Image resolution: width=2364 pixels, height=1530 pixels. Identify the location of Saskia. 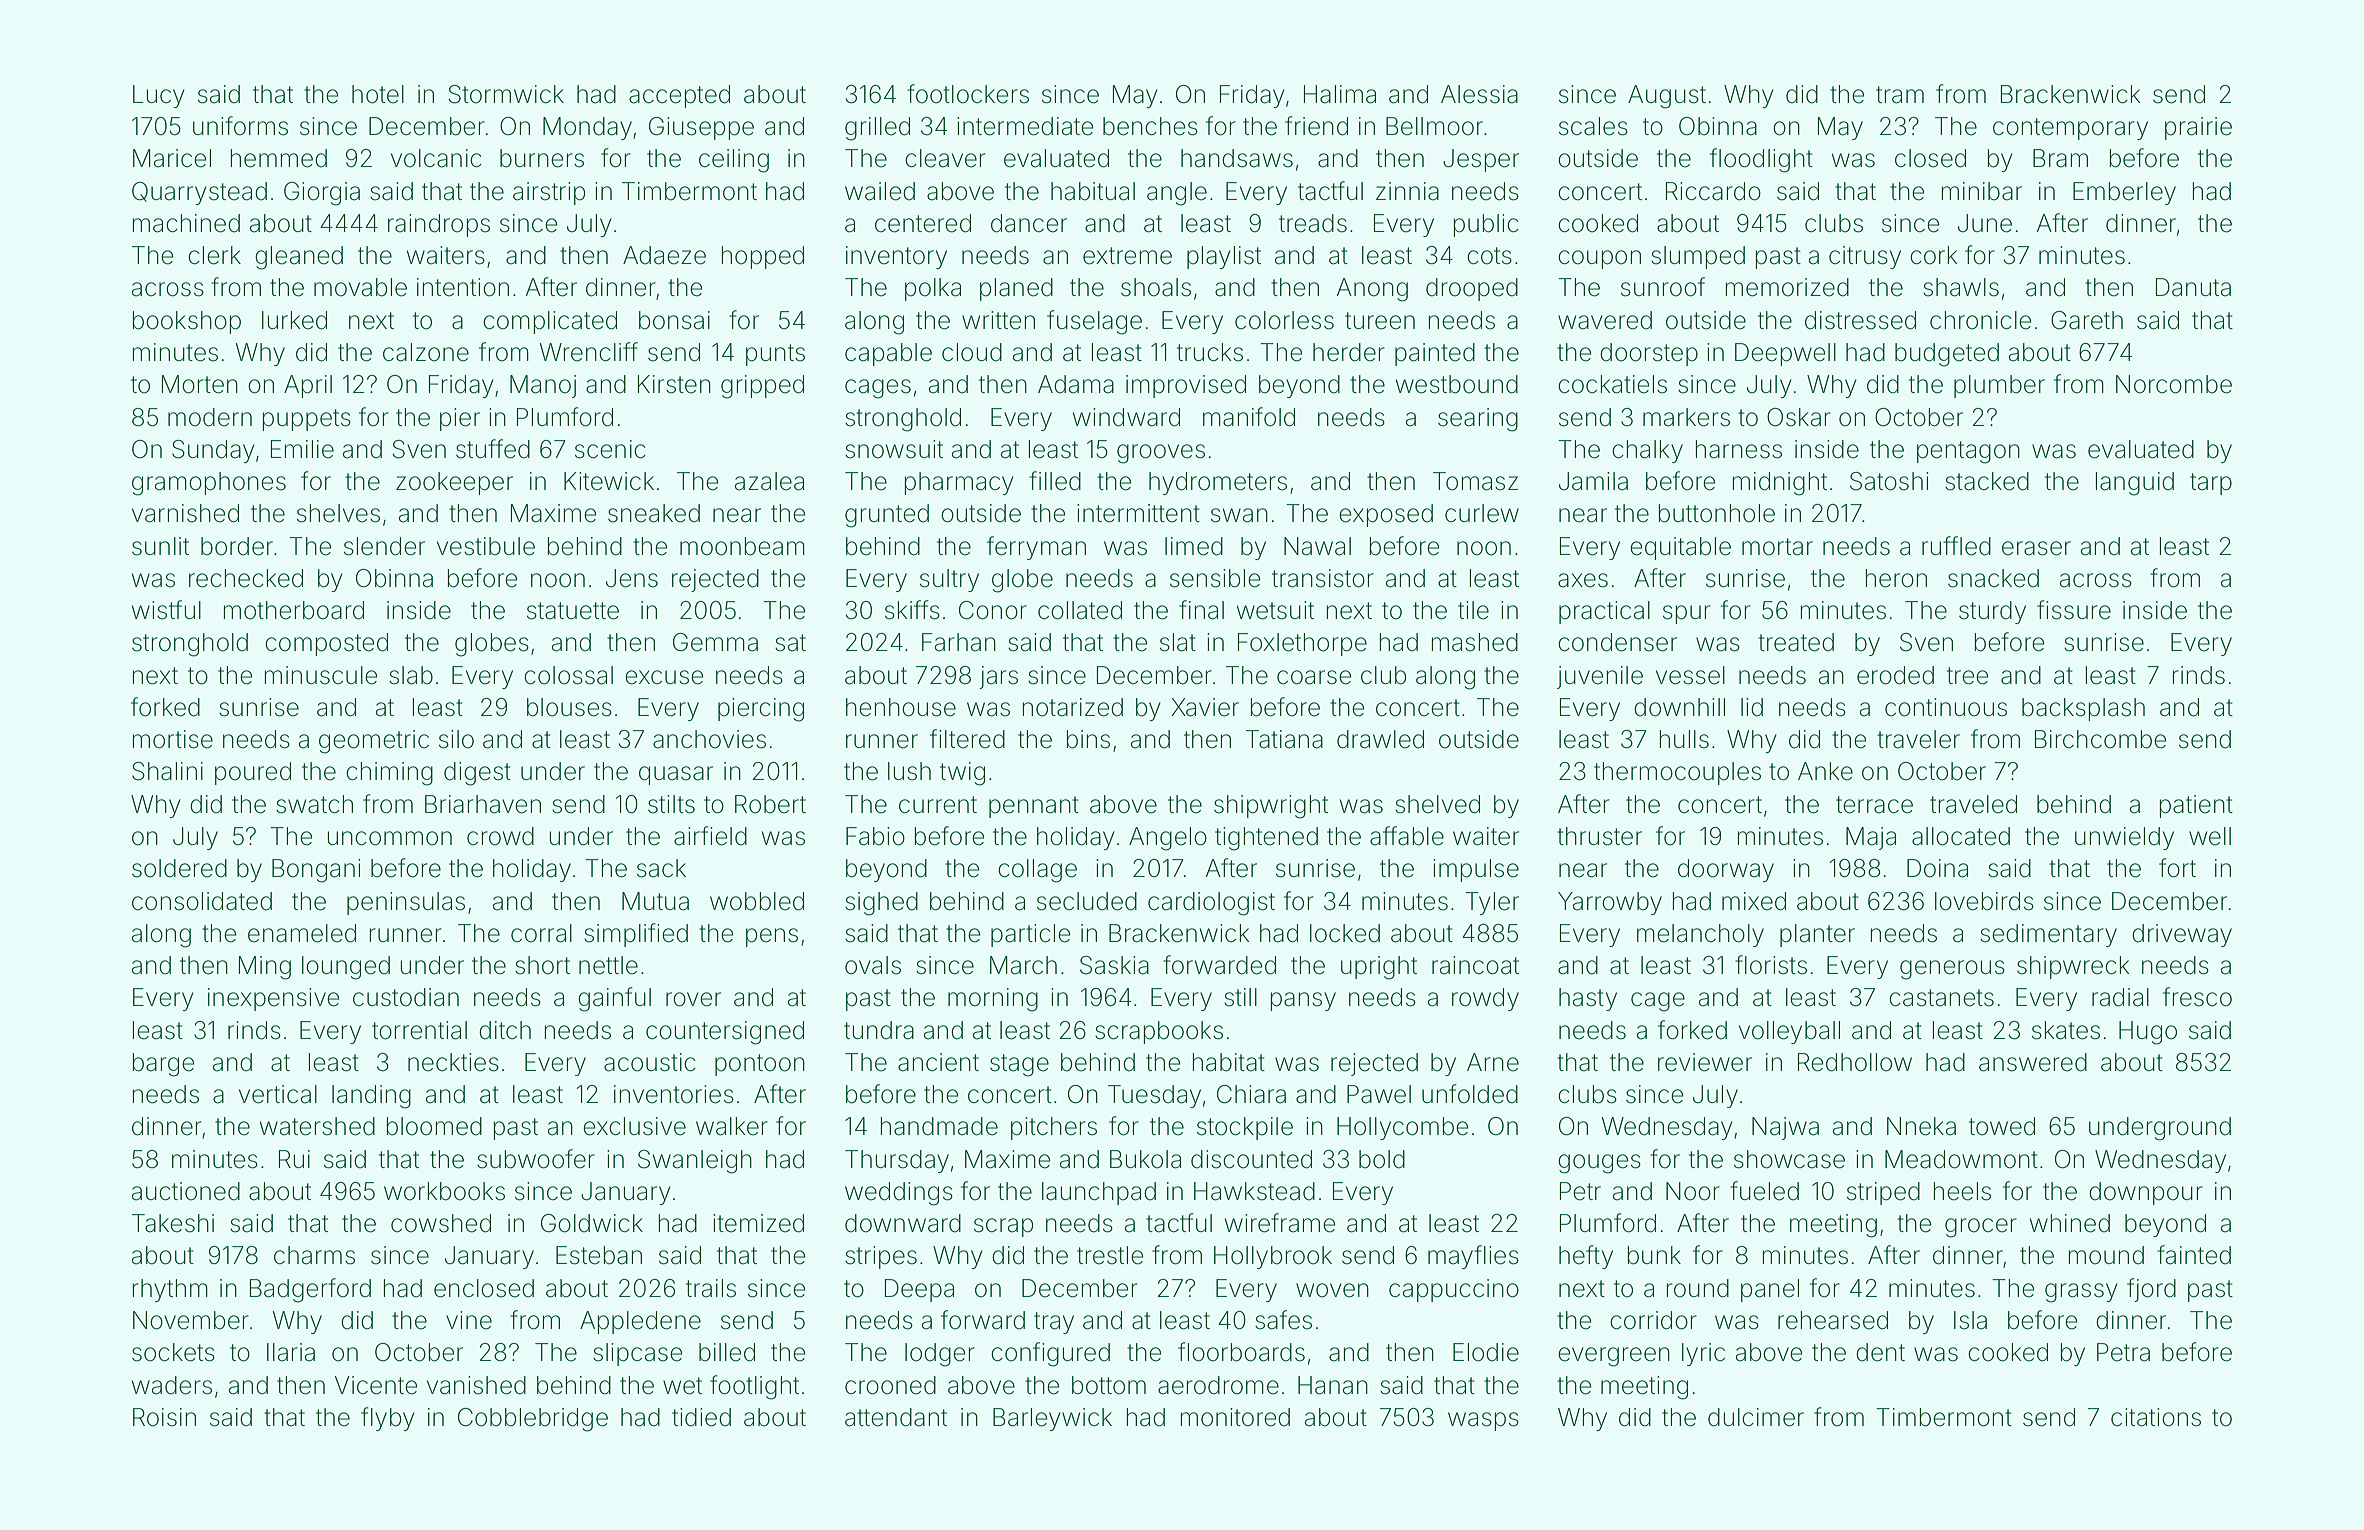
(1114, 965).
